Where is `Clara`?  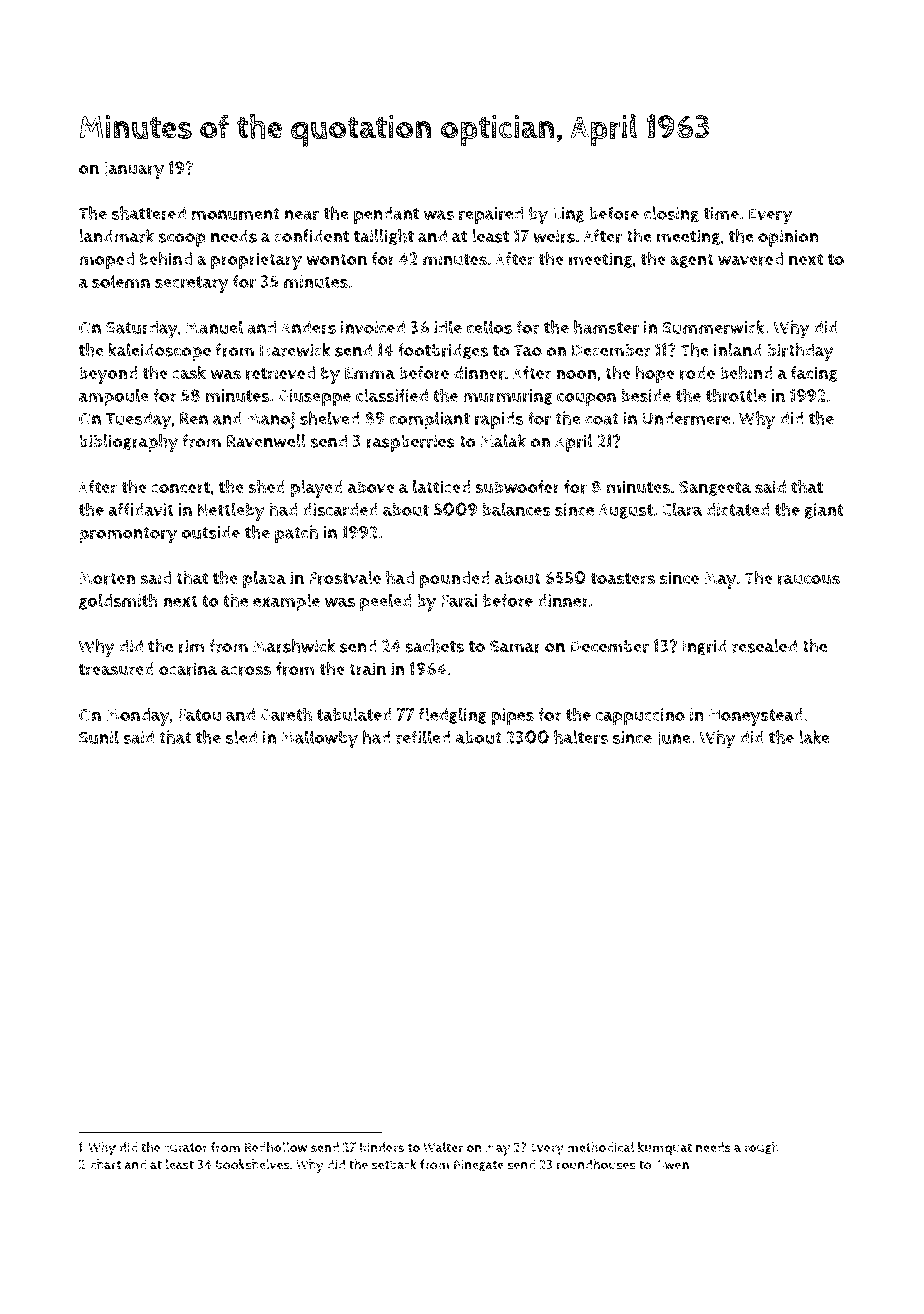
Clara is located at coordinates (682, 509).
